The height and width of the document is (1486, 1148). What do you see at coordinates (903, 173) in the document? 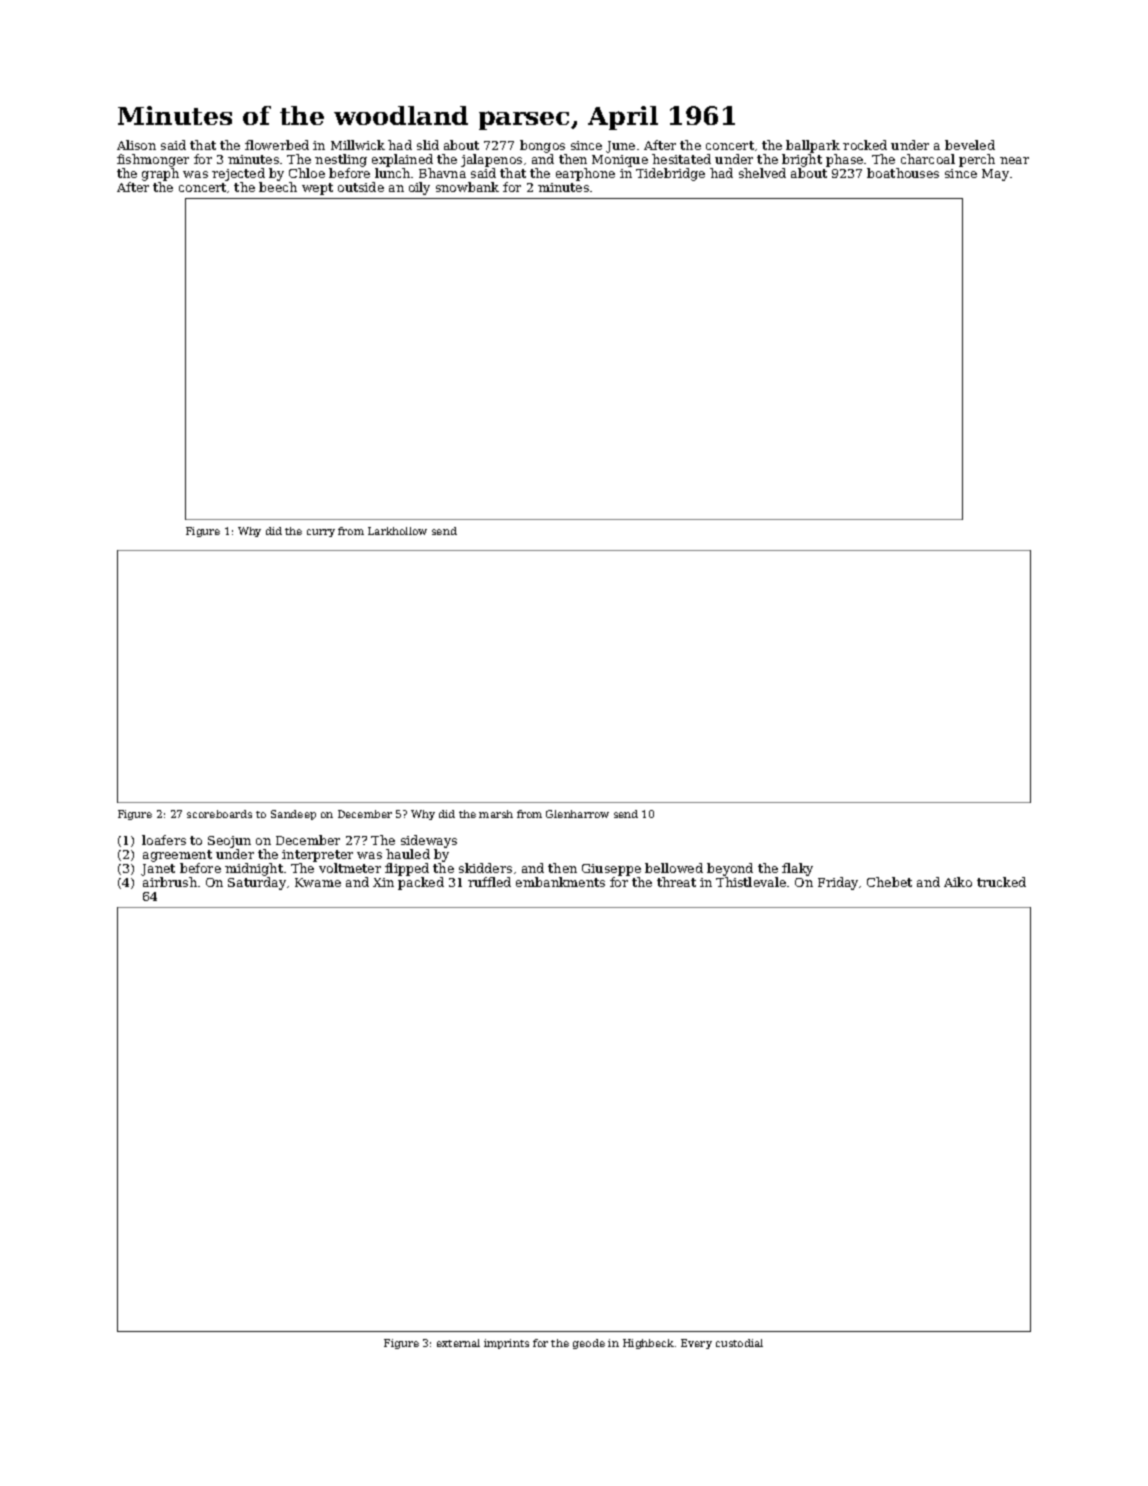
I see `boathouses` at bounding box center [903, 173].
